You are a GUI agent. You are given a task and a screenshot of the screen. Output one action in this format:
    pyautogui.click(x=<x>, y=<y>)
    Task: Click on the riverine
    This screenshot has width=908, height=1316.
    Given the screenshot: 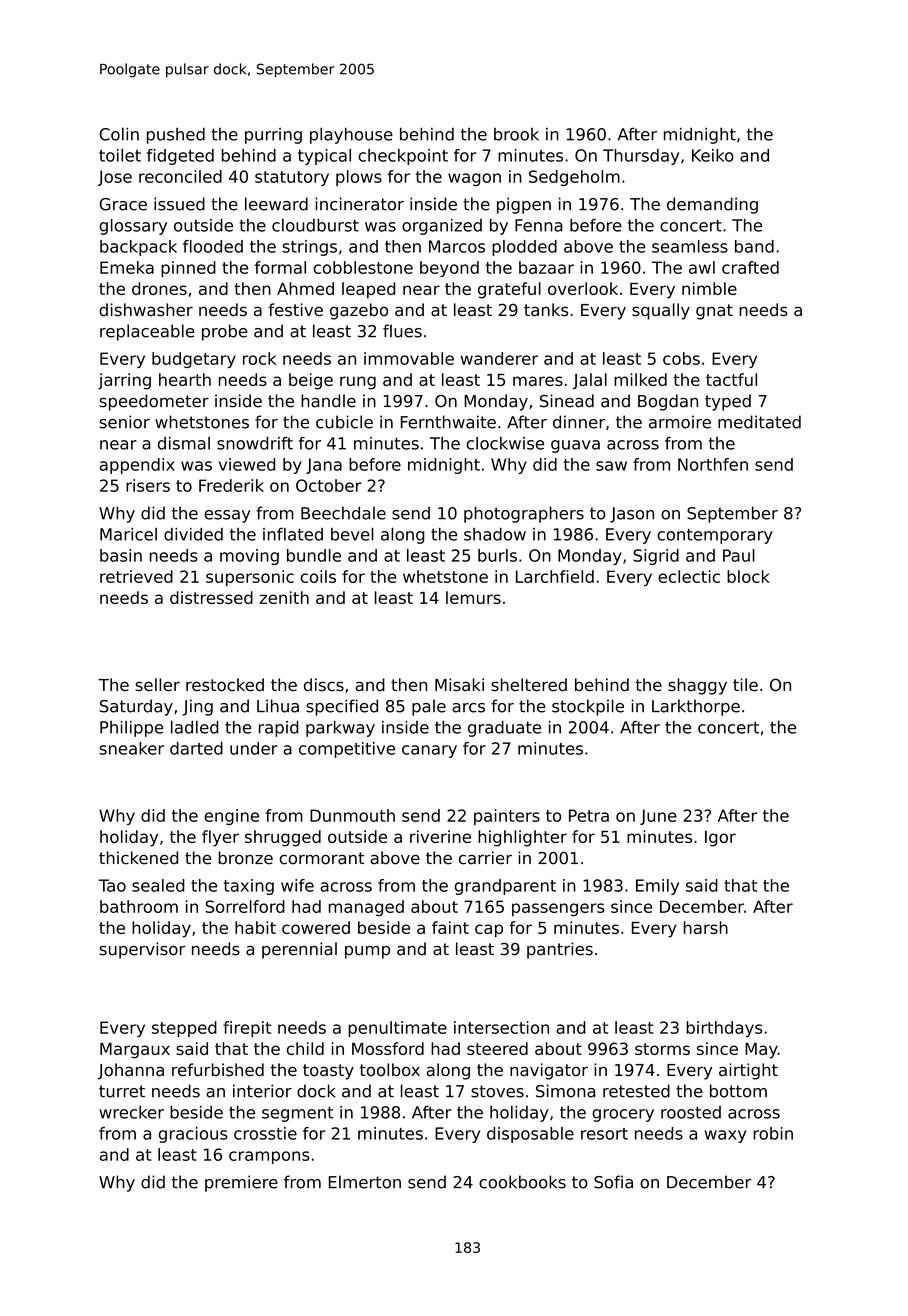 What is the action you would take?
    pyautogui.click(x=440, y=836)
